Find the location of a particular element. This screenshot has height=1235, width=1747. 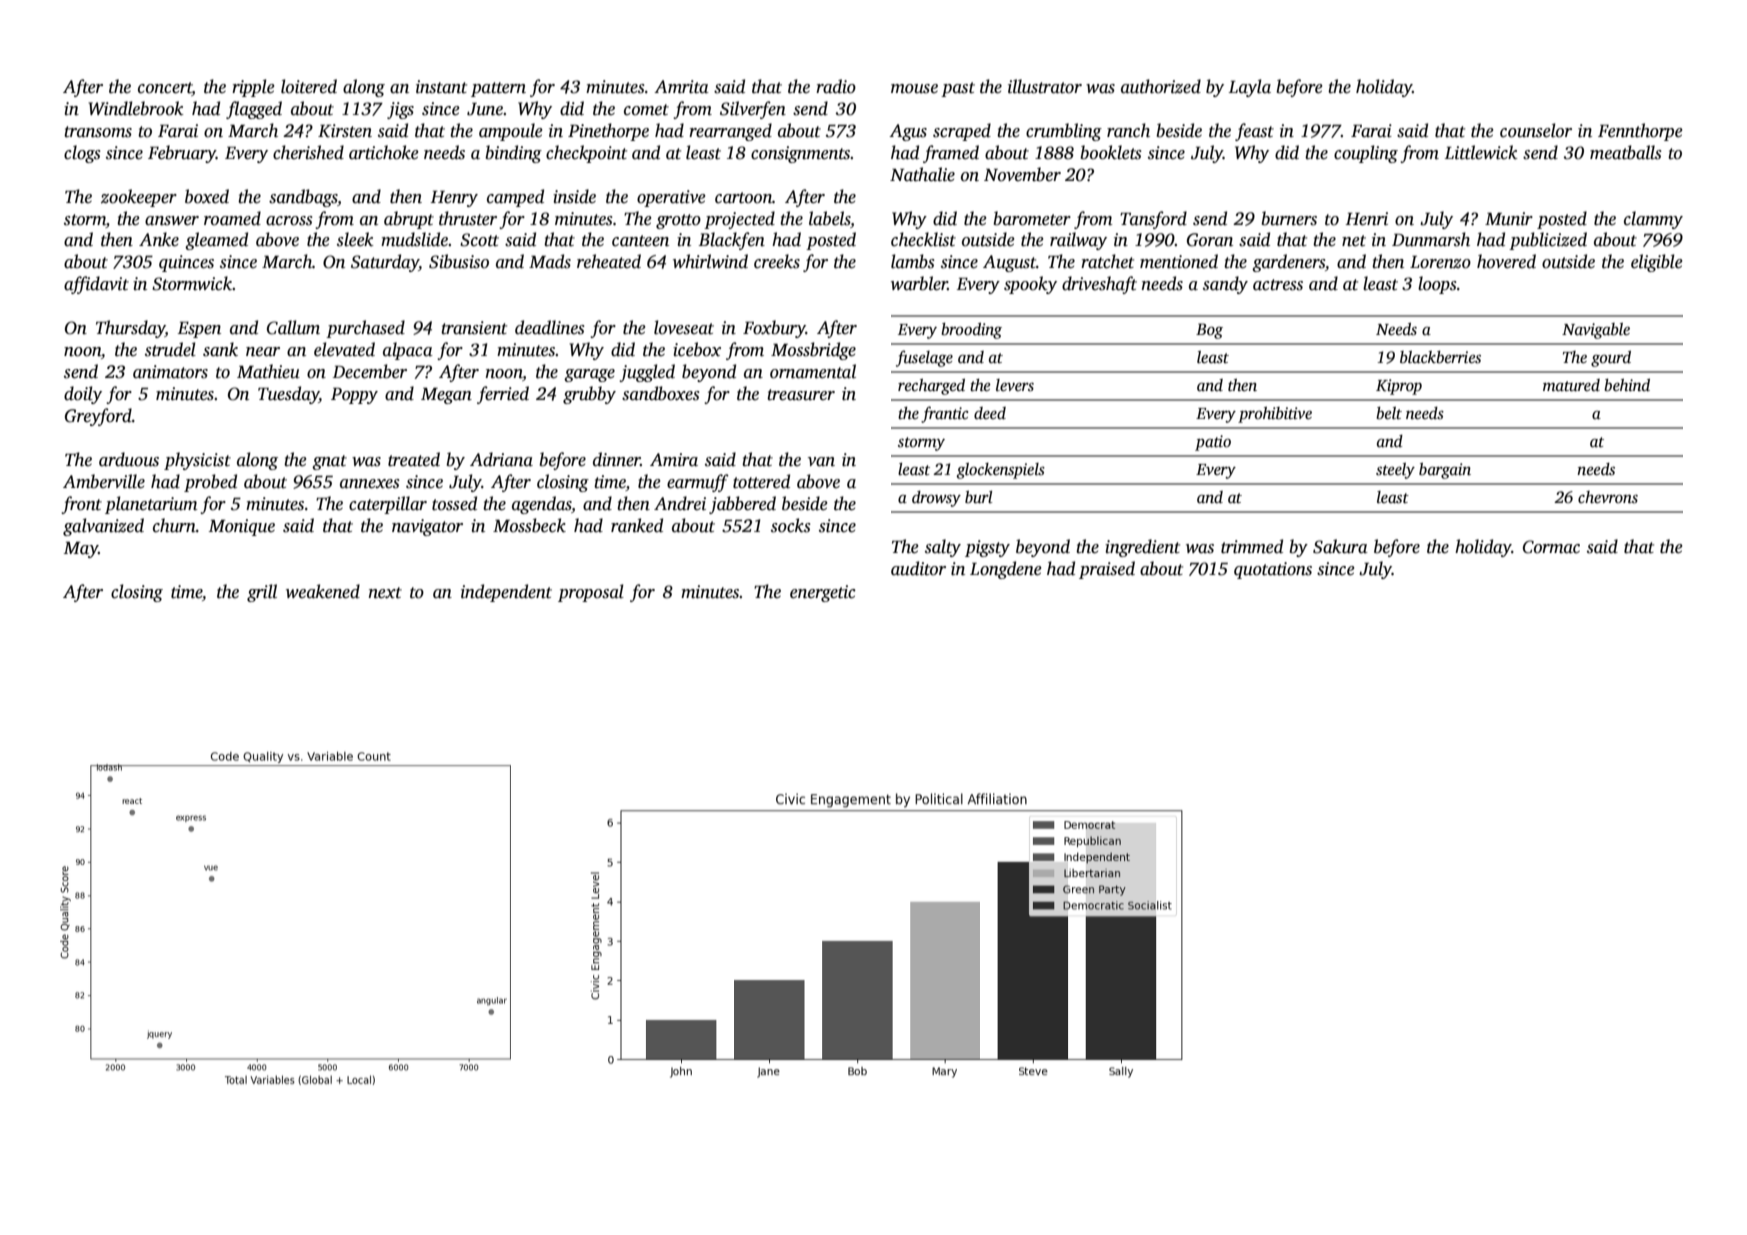

quotations is located at coordinates (1273, 570).
